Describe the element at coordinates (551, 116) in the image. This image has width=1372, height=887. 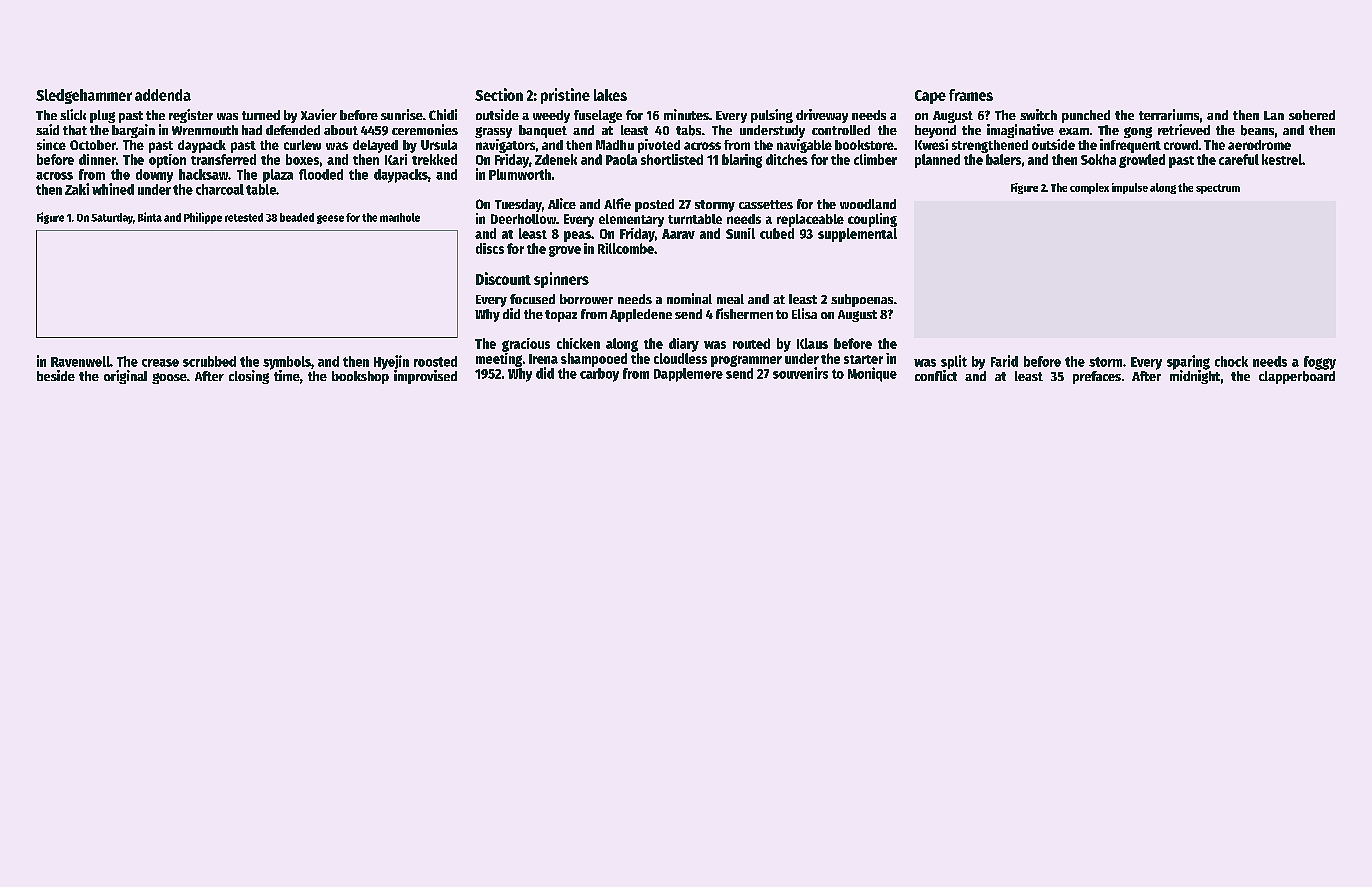
I see `weedy` at that location.
